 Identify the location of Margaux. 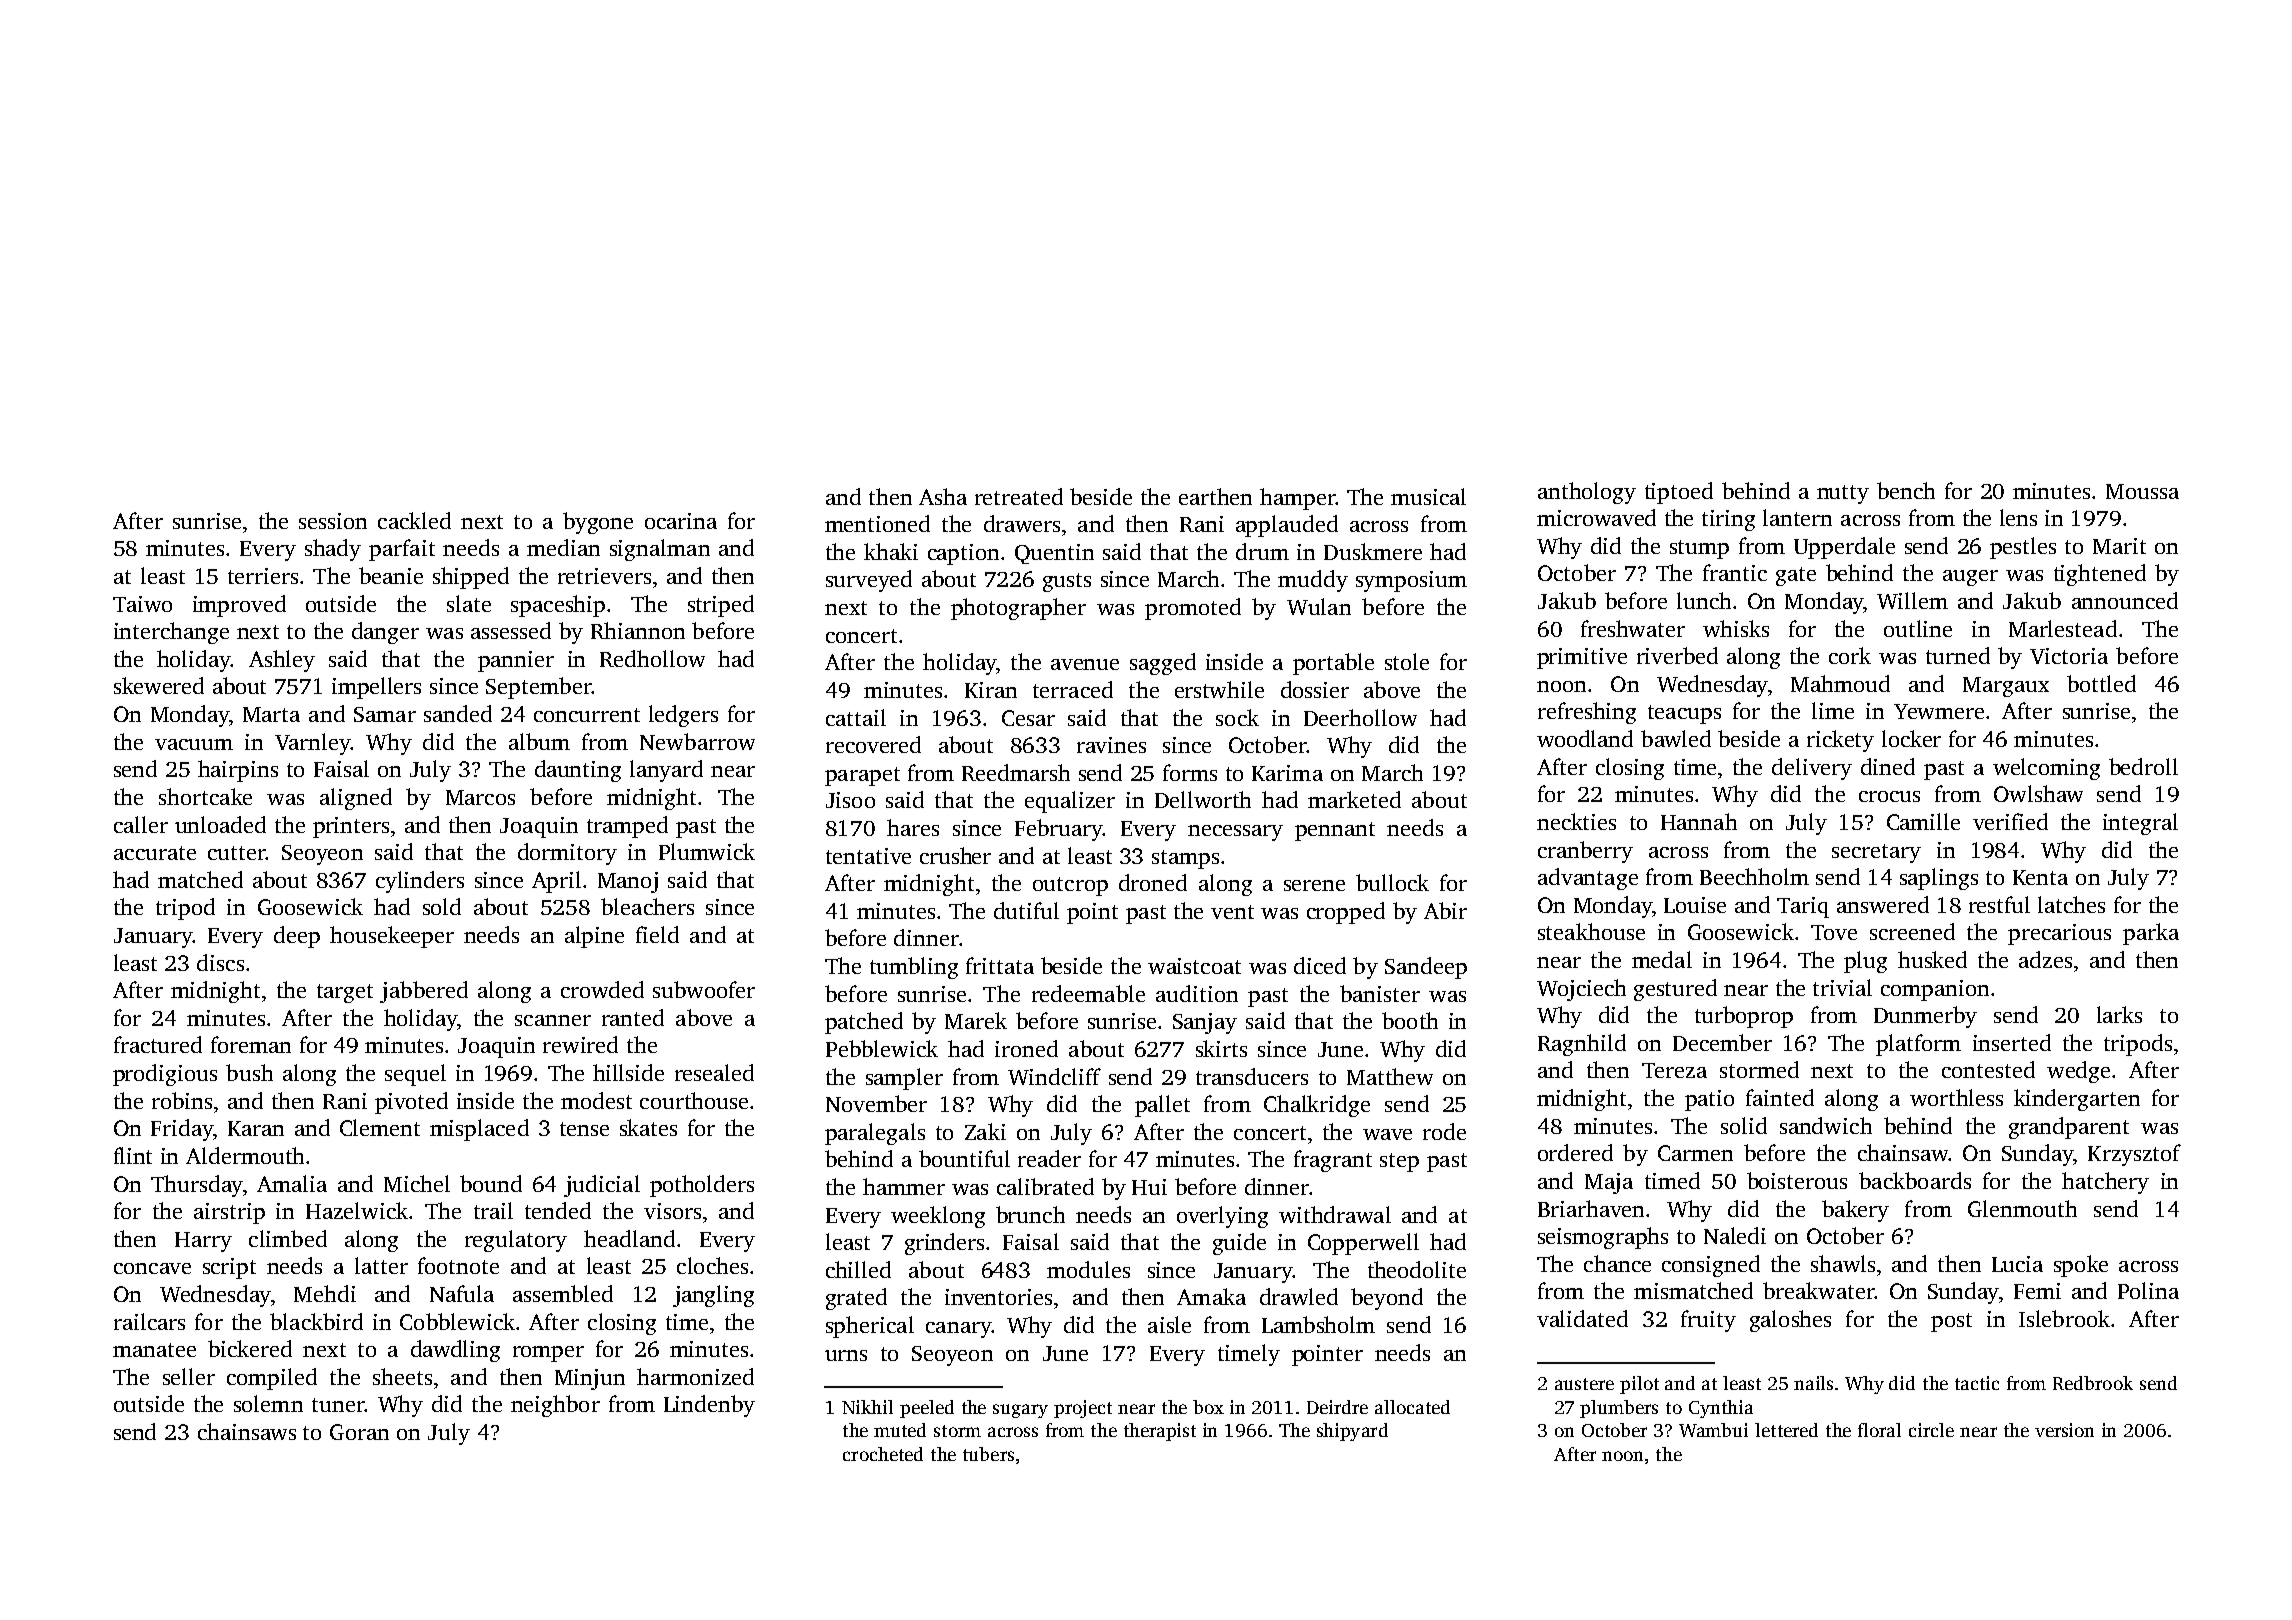
(2006, 687).
